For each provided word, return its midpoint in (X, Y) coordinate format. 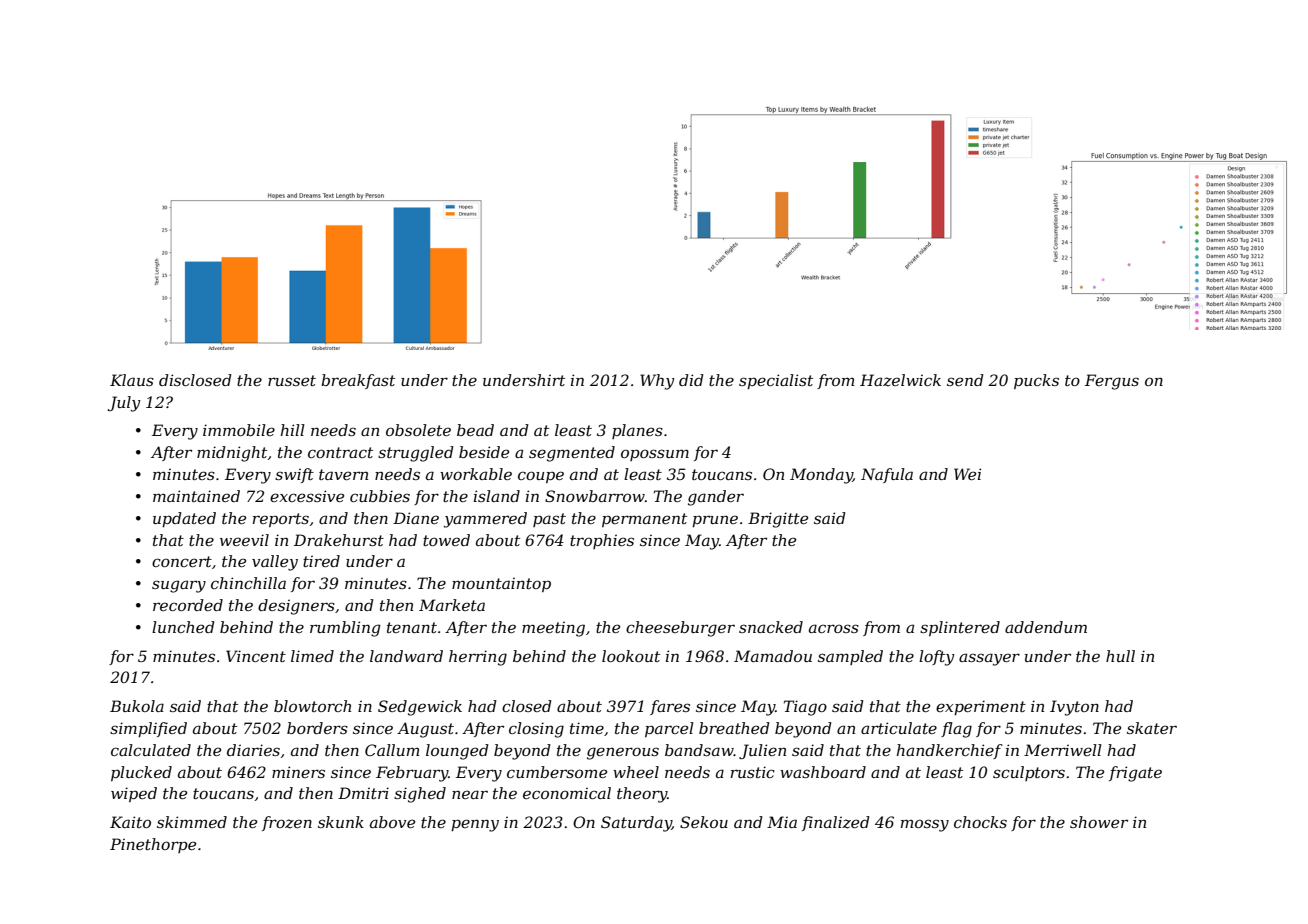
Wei (967, 474)
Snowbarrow (595, 496)
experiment (981, 707)
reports (281, 520)
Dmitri (363, 793)
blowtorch (312, 706)
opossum (655, 455)
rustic (753, 772)
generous (623, 753)
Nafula (887, 475)
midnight (232, 454)
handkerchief (949, 751)
